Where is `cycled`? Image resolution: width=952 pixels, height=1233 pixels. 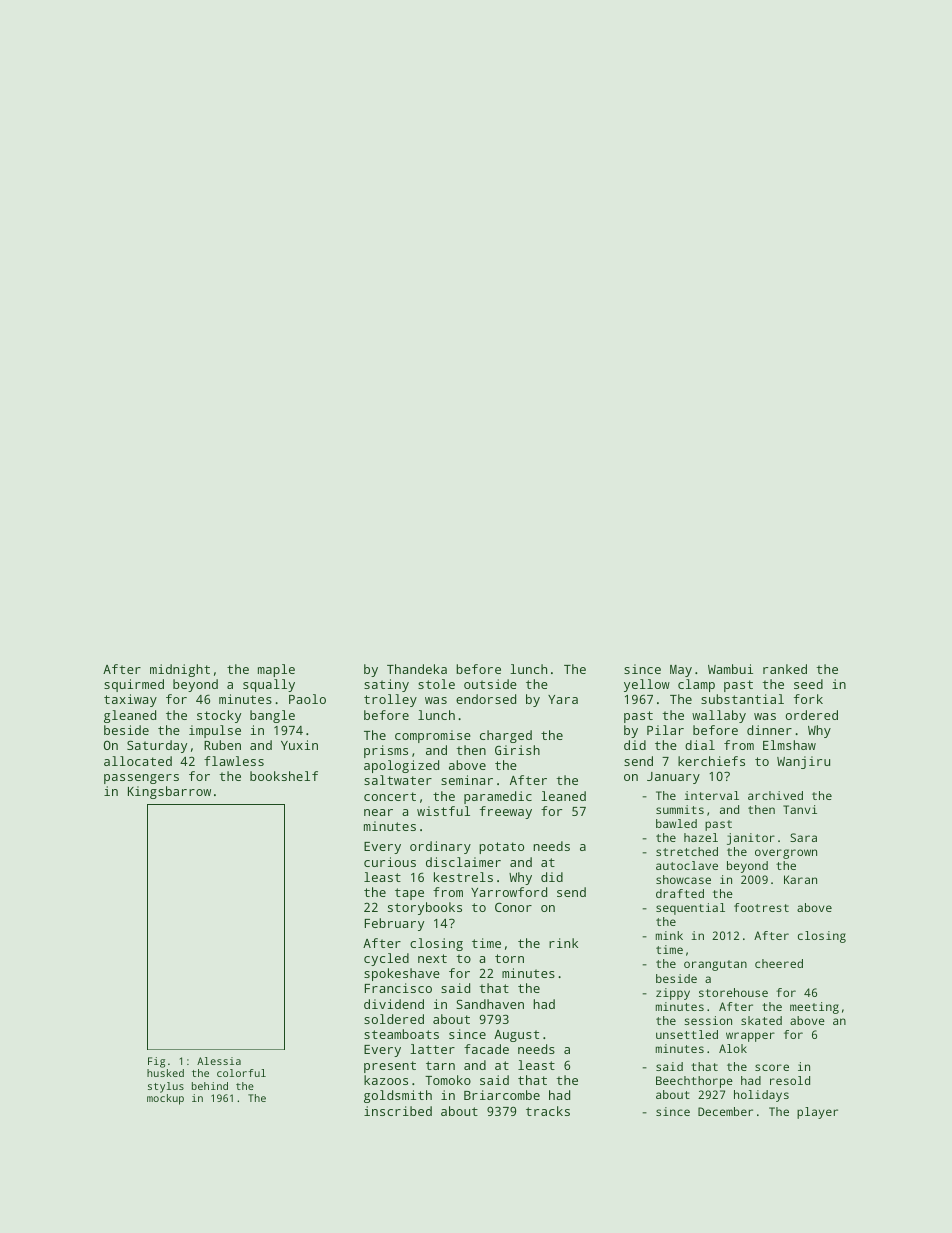 cycled is located at coordinates (386, 959).
